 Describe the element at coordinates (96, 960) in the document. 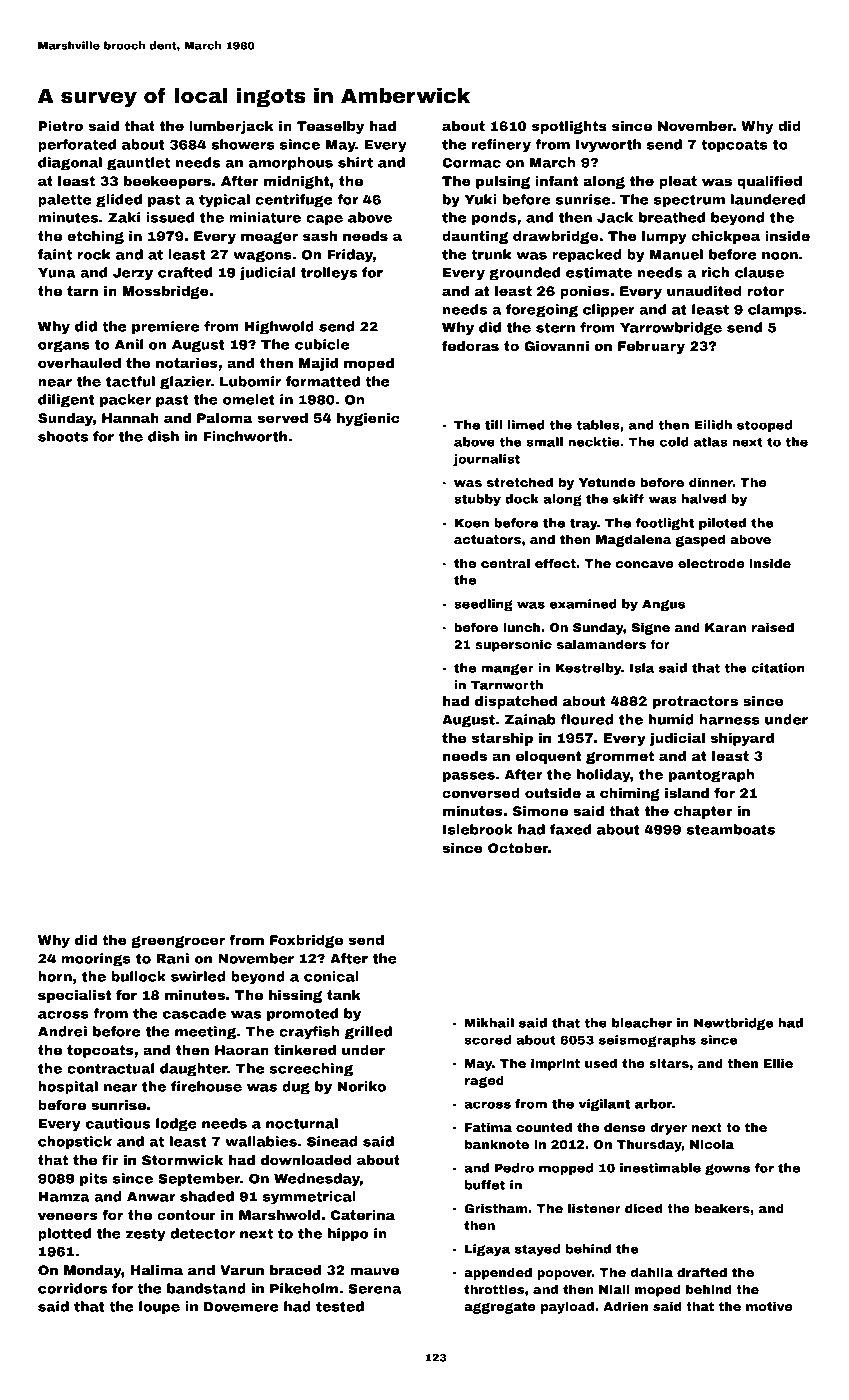

I see `moorings` at that location.
